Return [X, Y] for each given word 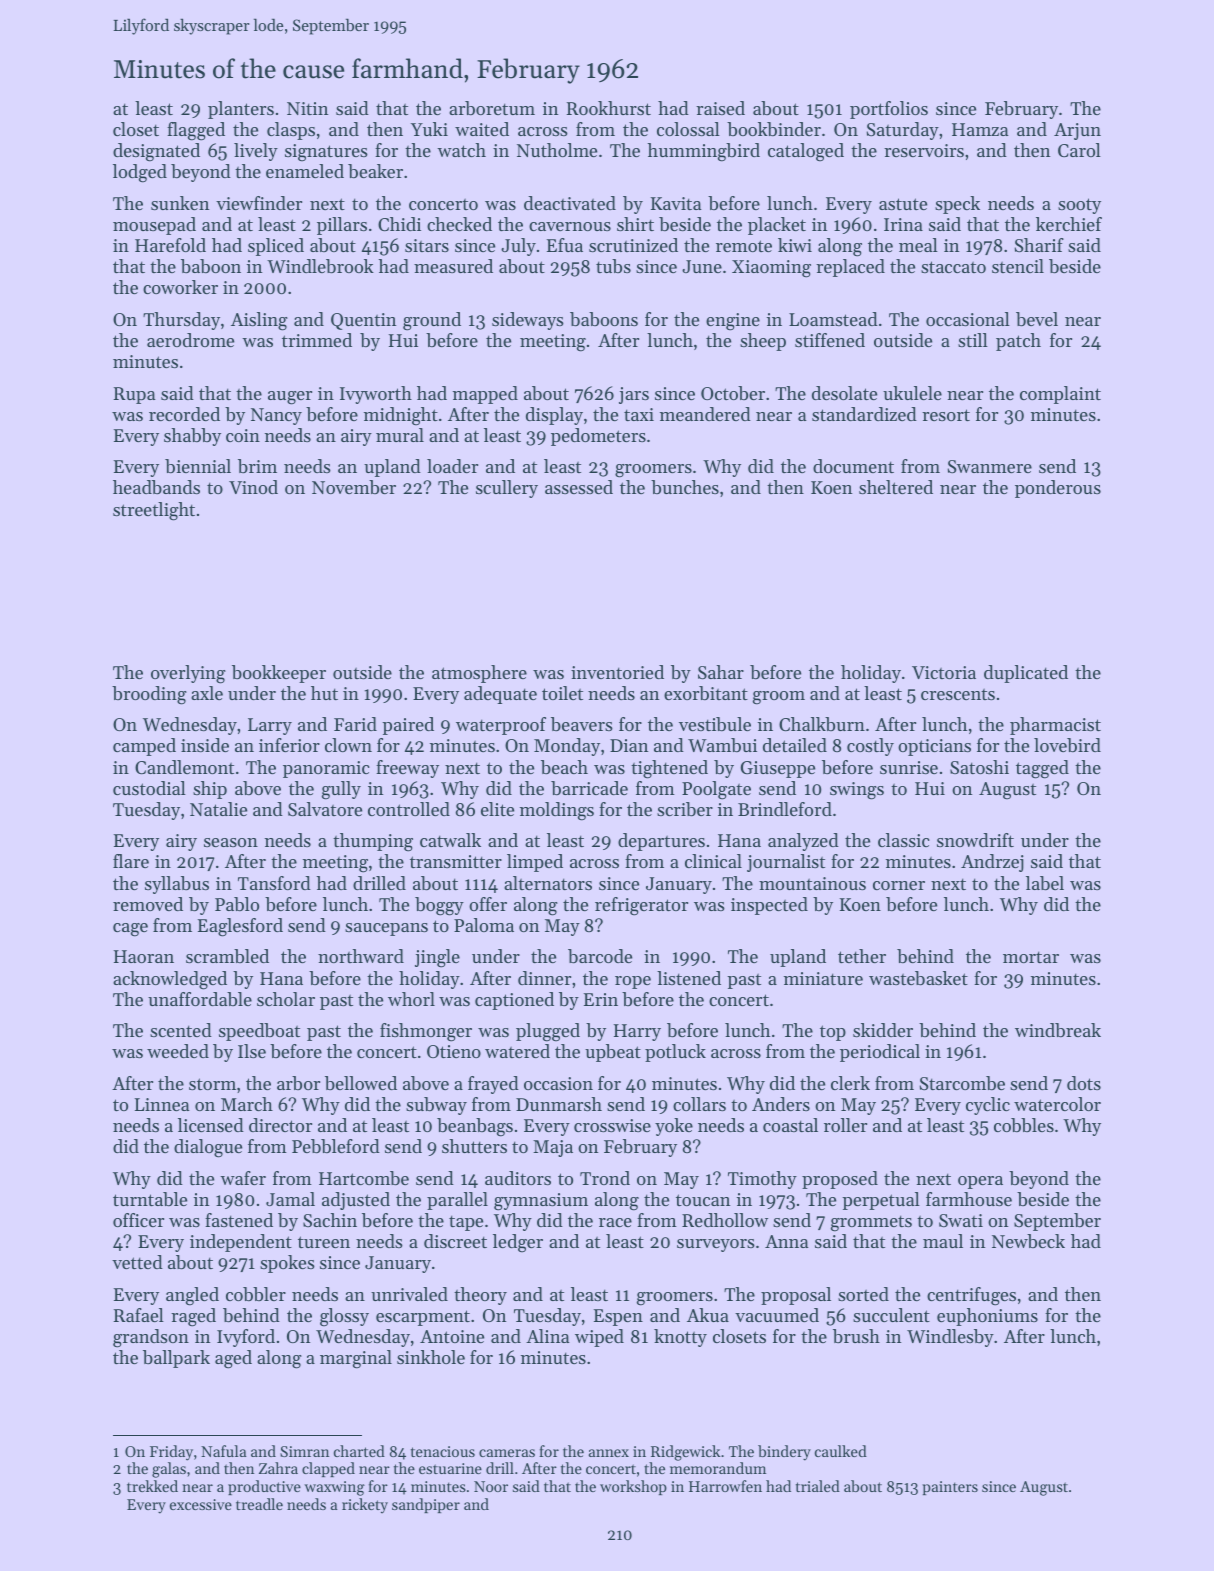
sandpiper [426, 1505]
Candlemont [184, 767]
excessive [201, 1504]
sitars [427, 245]
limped [535, 863]
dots [1084, 1083]
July [518, 247]
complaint [1060, 395]
